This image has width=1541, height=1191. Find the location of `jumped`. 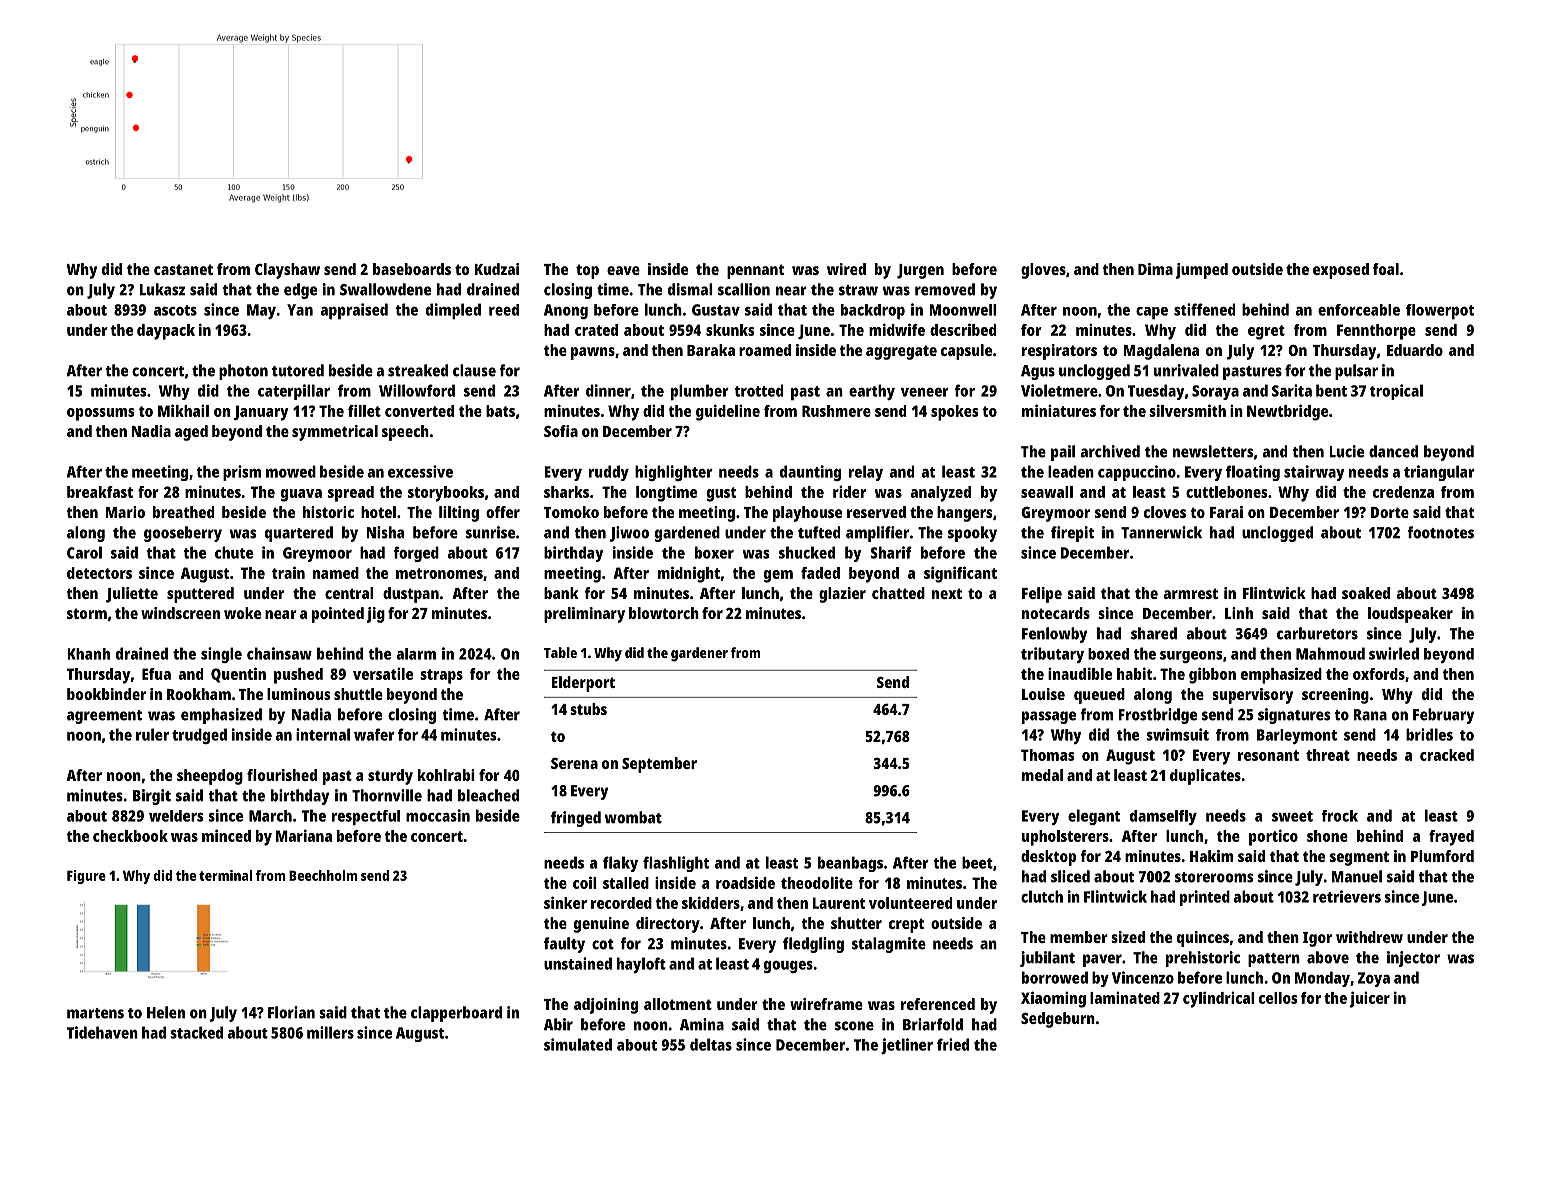

jumped is located at coordinates (1202, 271).
